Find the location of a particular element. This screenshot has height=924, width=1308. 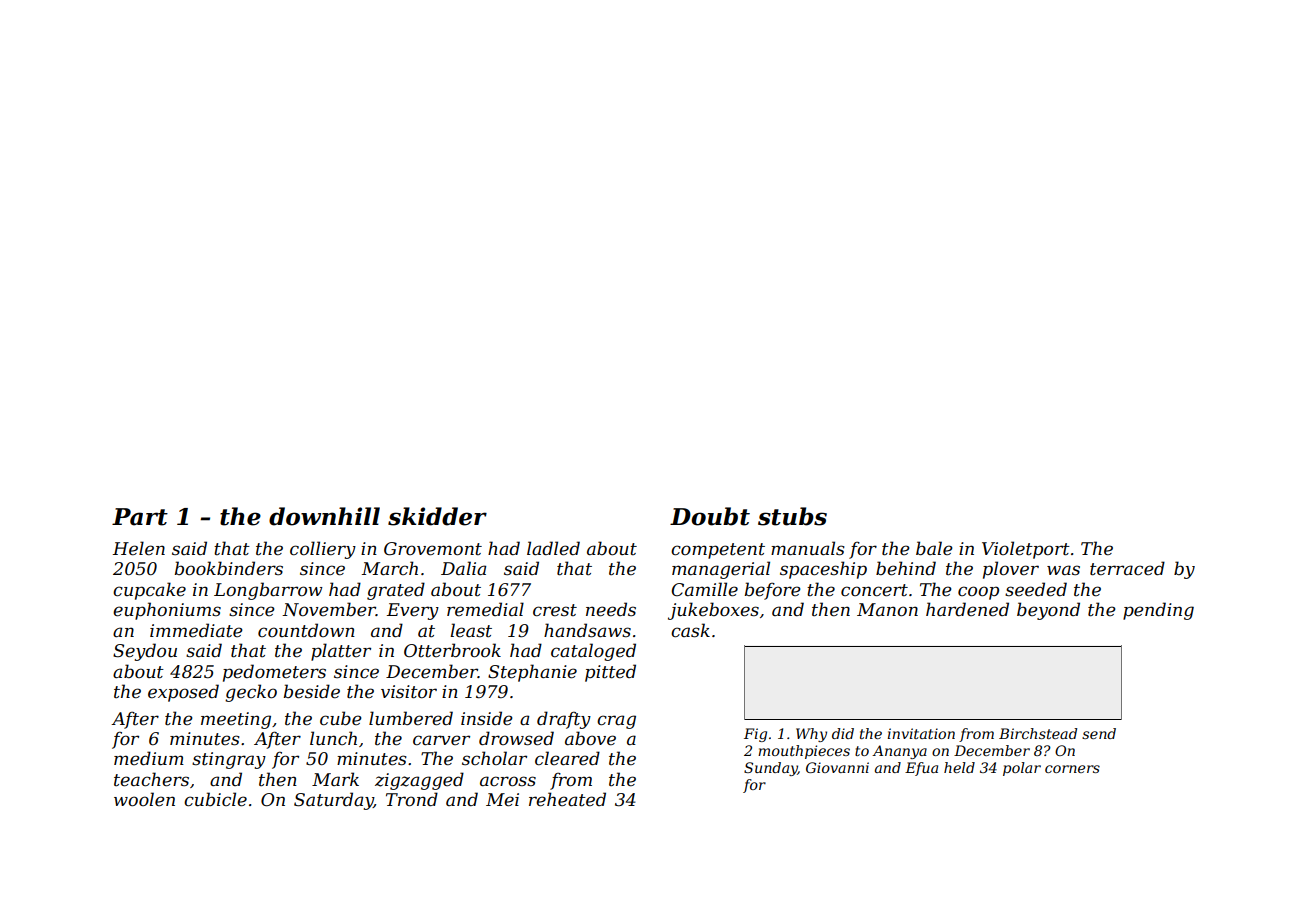

reheated is located at coordinates (567, 799).
